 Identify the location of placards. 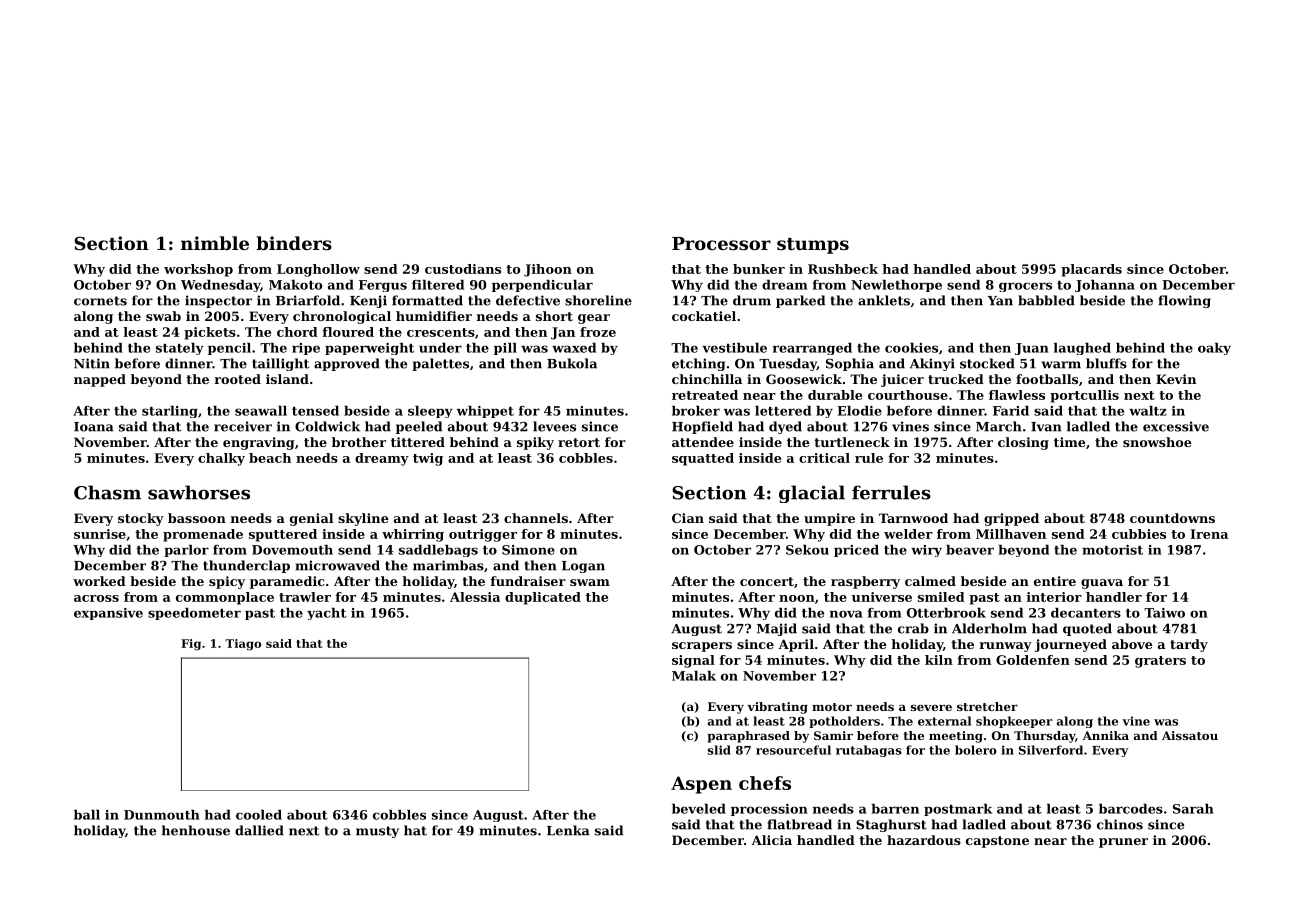
(1091, 270).
